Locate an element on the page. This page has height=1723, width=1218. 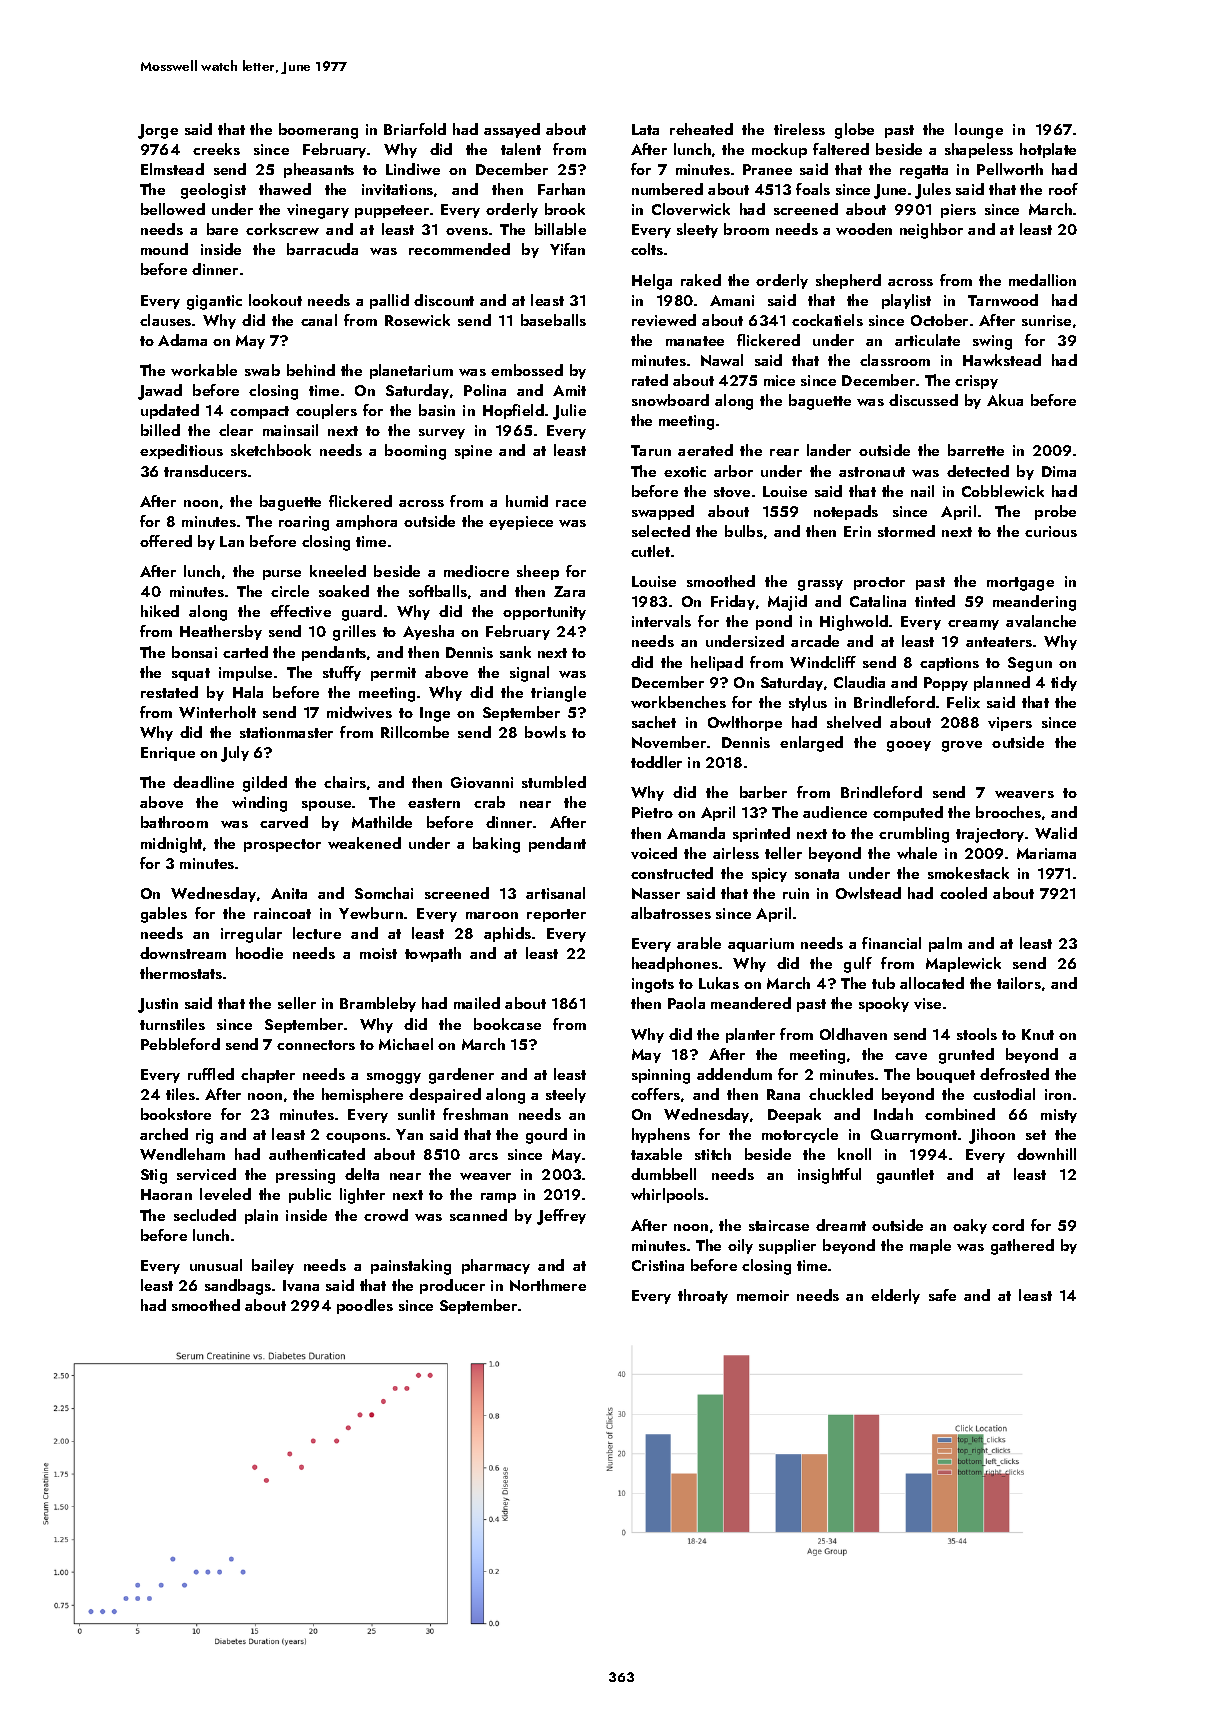
boomerang is located at coordinates (318, 131).
